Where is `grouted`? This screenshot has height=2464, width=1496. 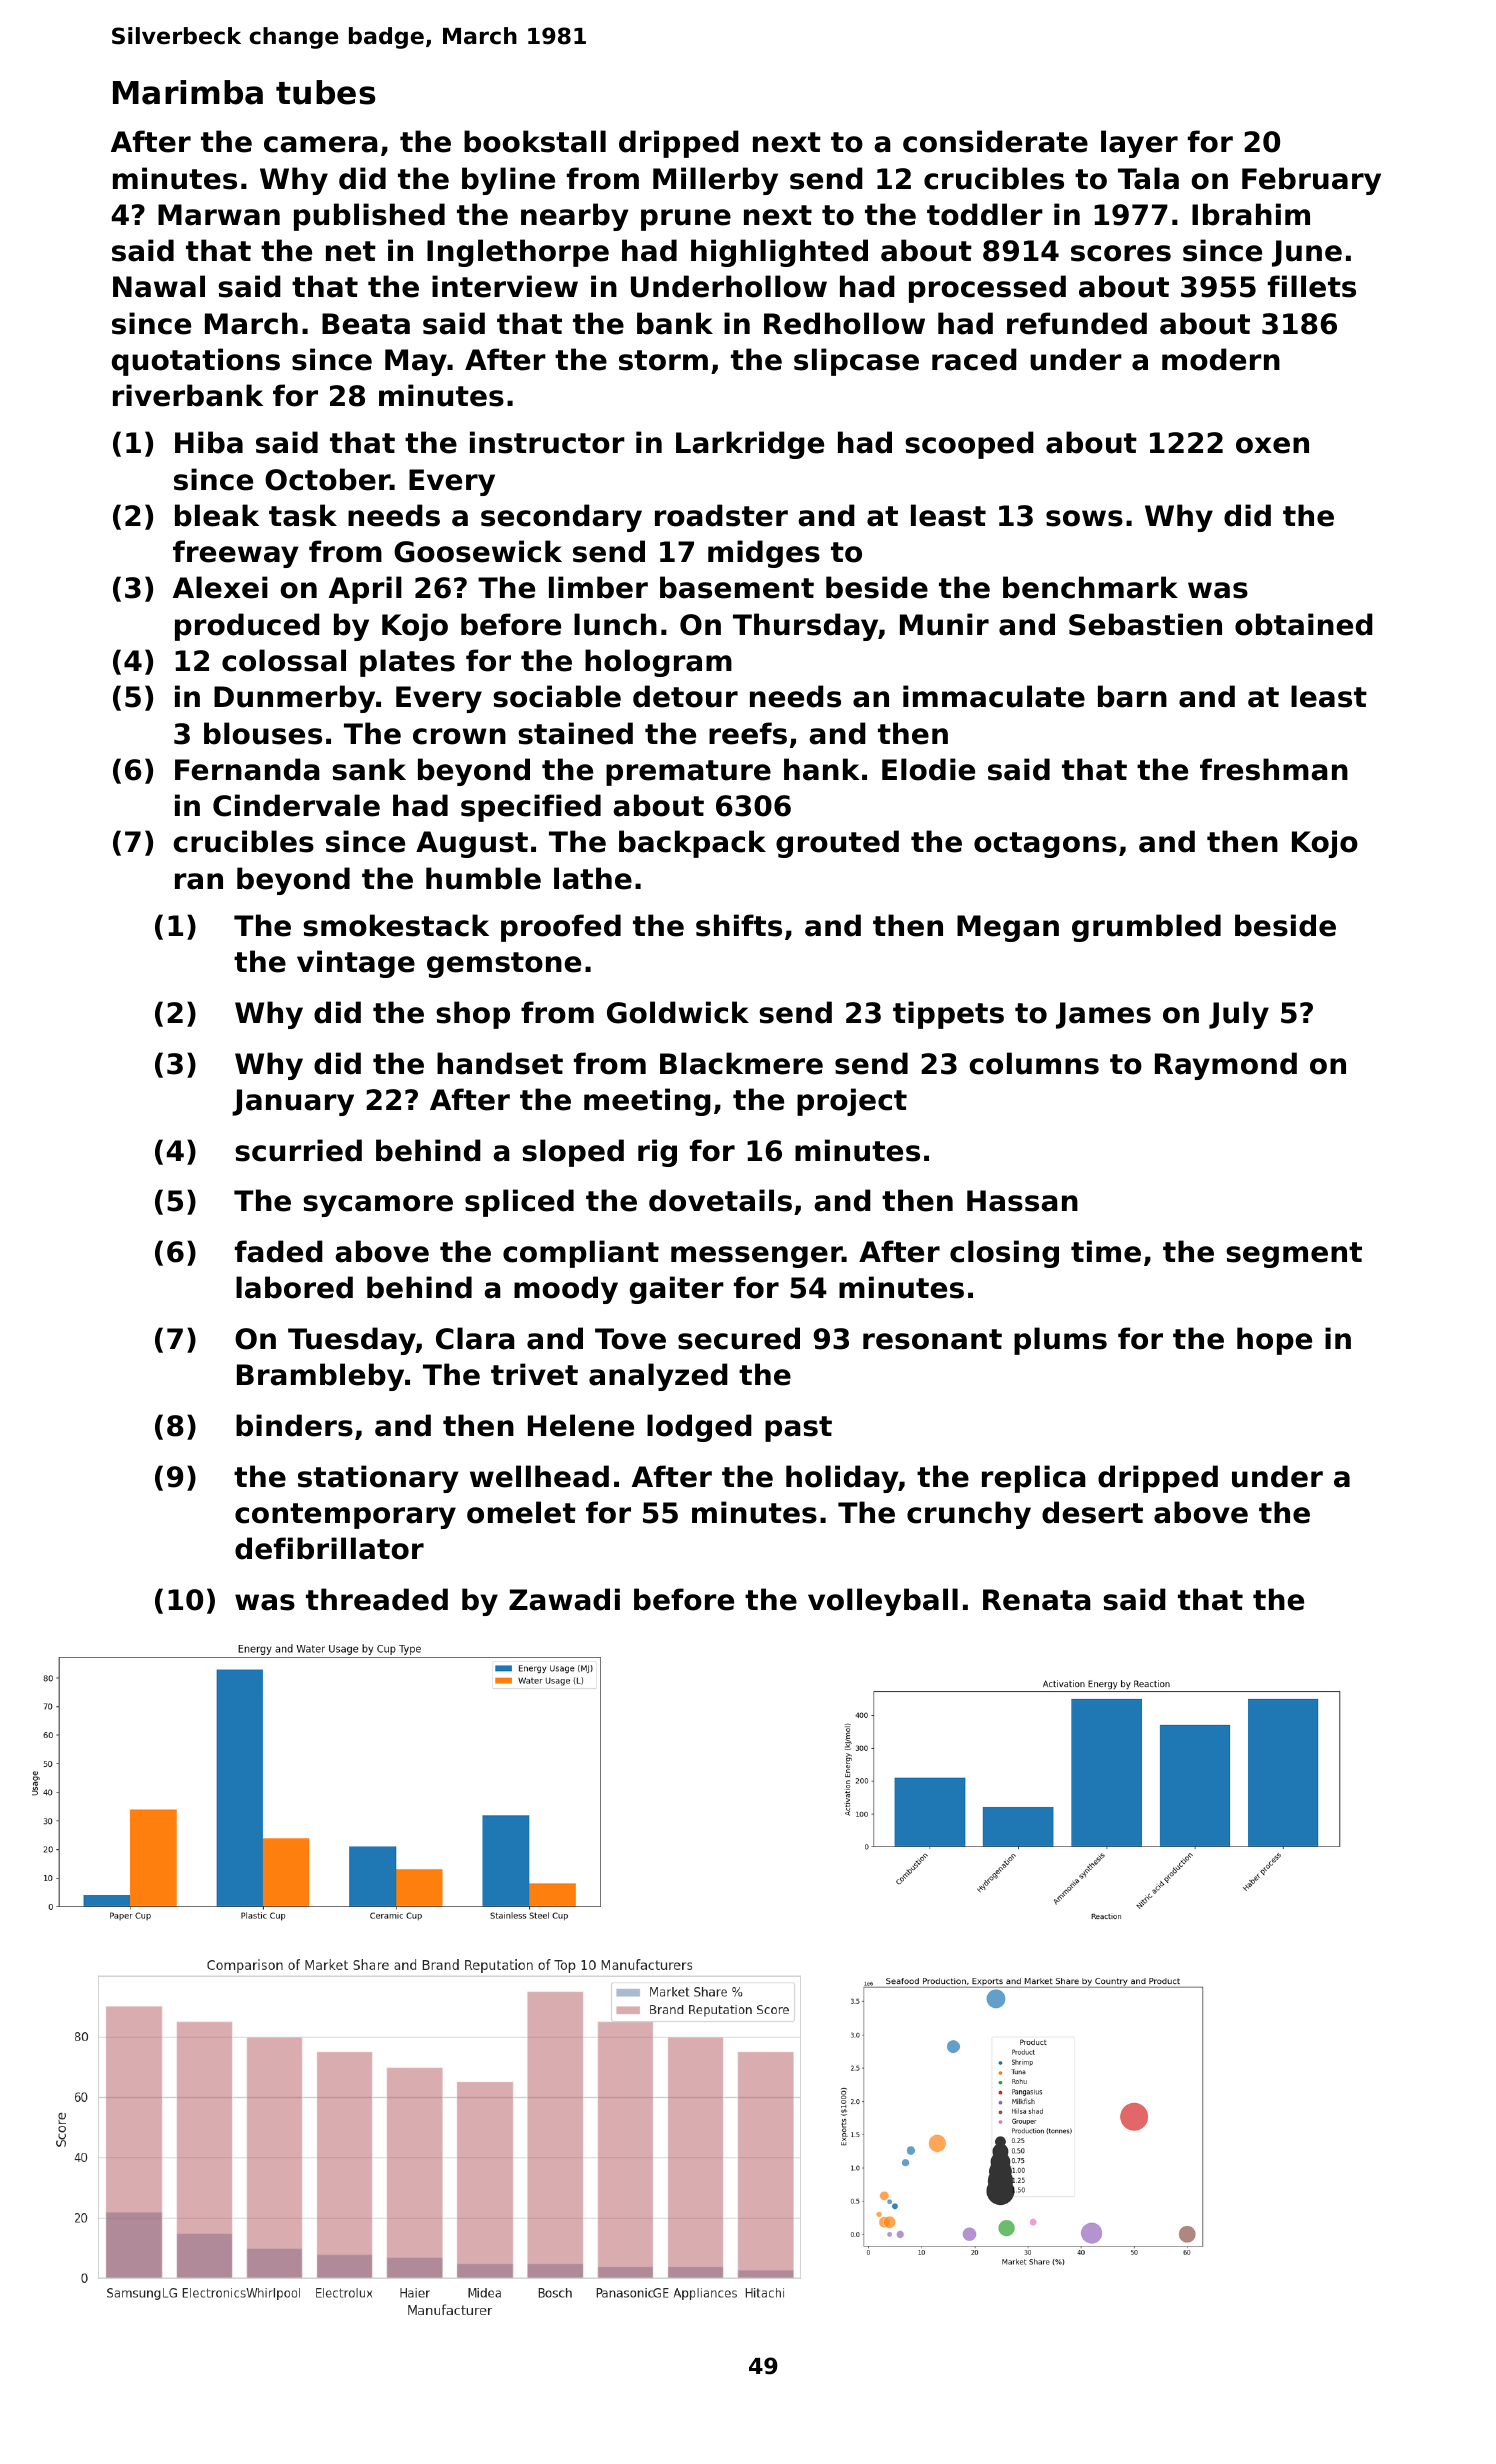 grouted is located at coordinates (837, 844).
